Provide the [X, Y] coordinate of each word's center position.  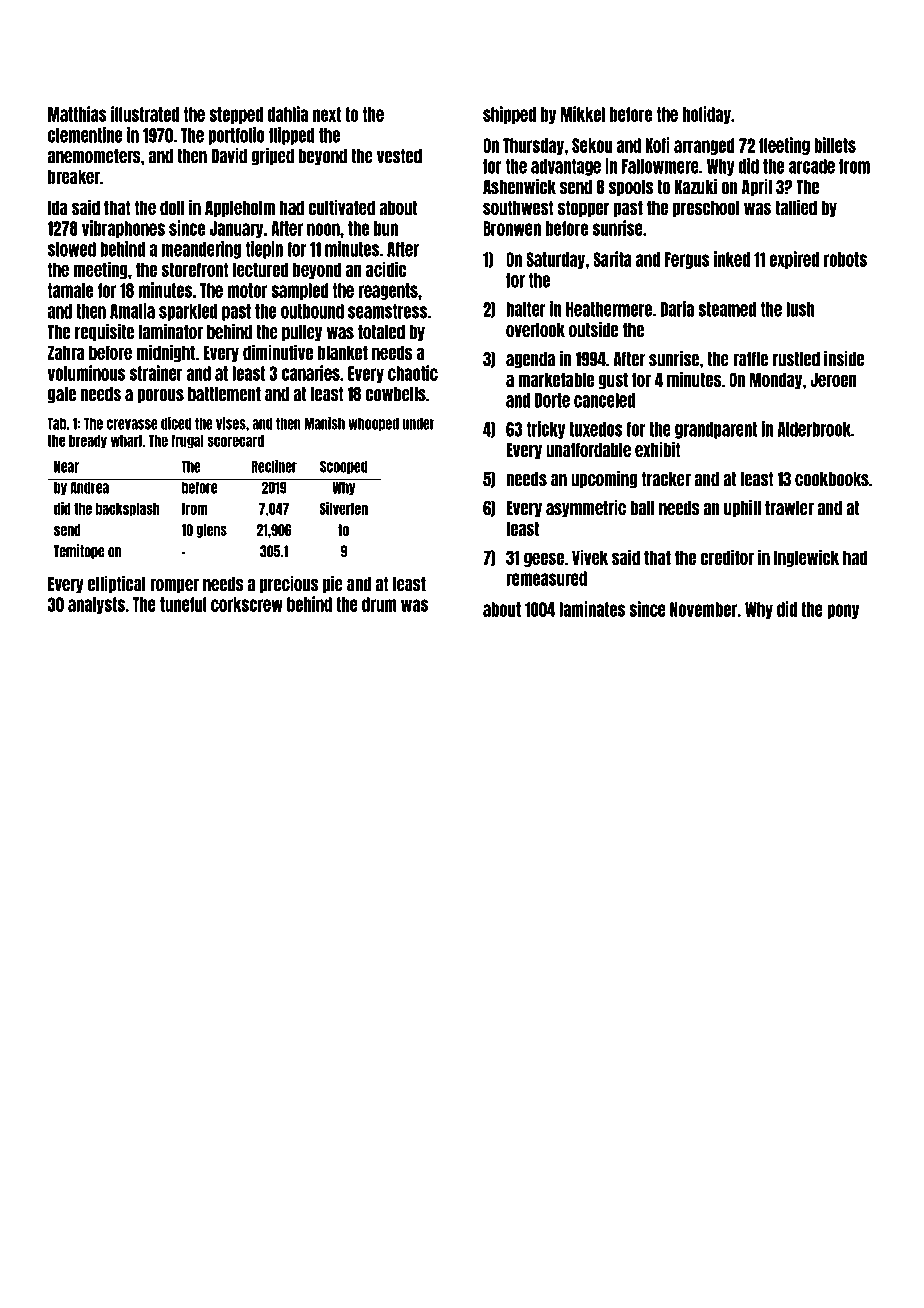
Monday [776, 380]
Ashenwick [519, 187]
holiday [707, 115]
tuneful [183, 604]
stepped [236, 115]
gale [62, 395]
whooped [373, 424]
